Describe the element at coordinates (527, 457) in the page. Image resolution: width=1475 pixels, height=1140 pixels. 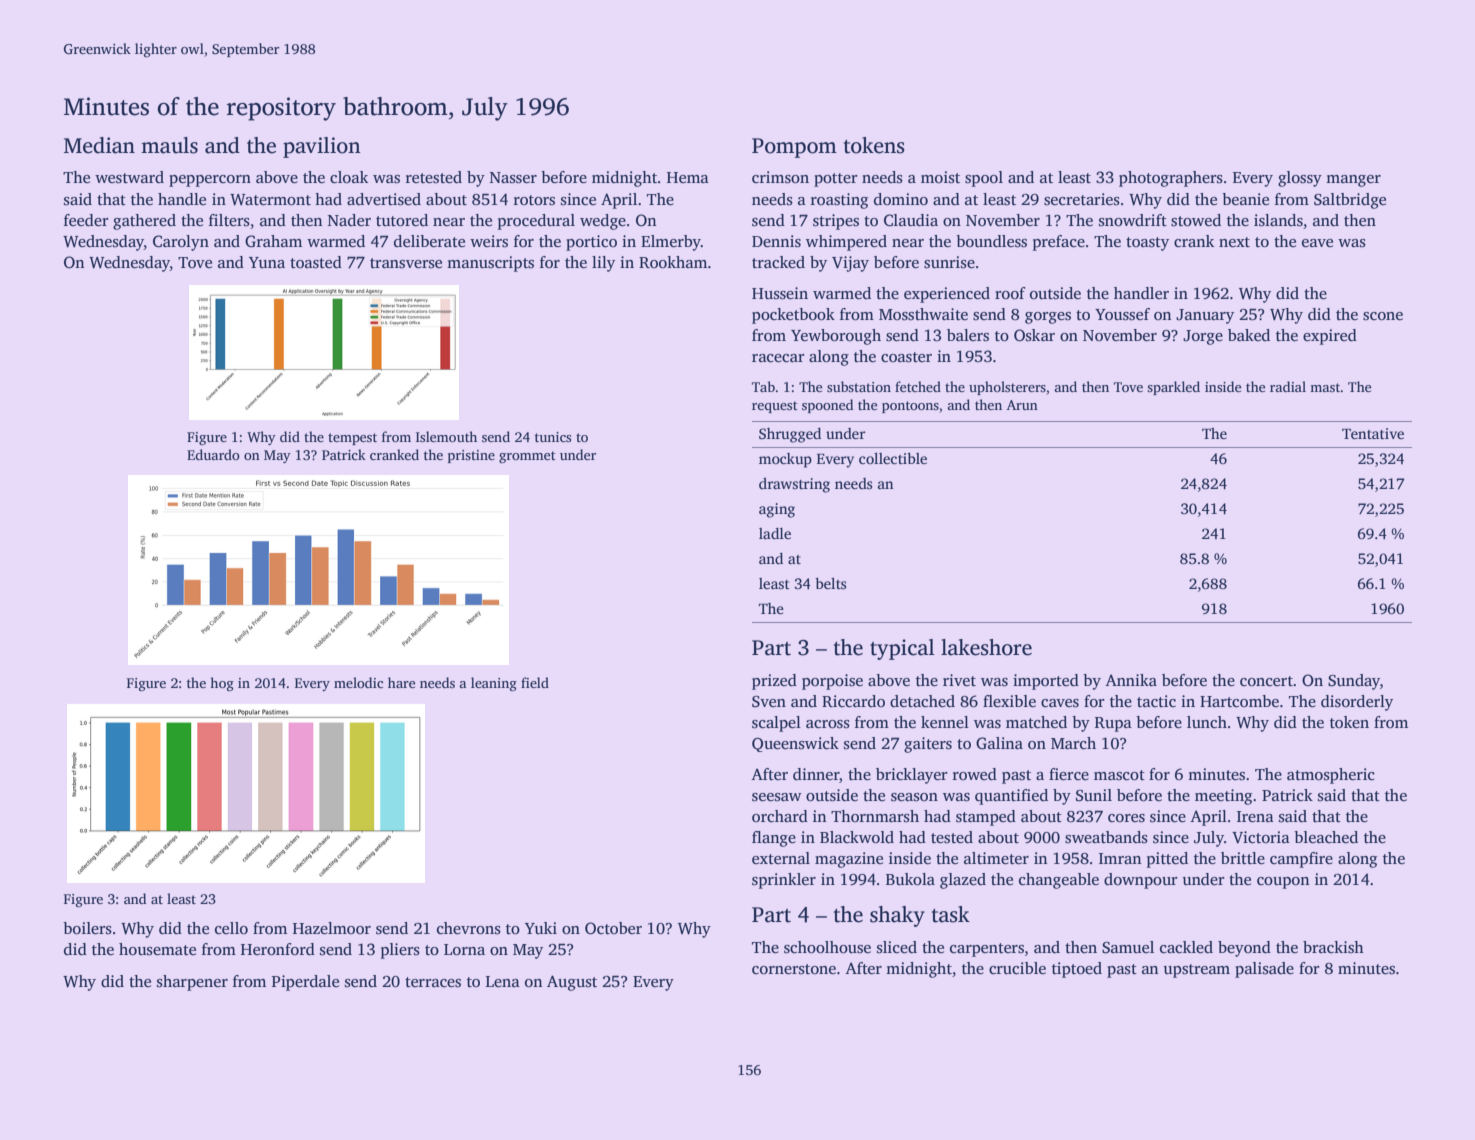
I see `grommet` at that location.
